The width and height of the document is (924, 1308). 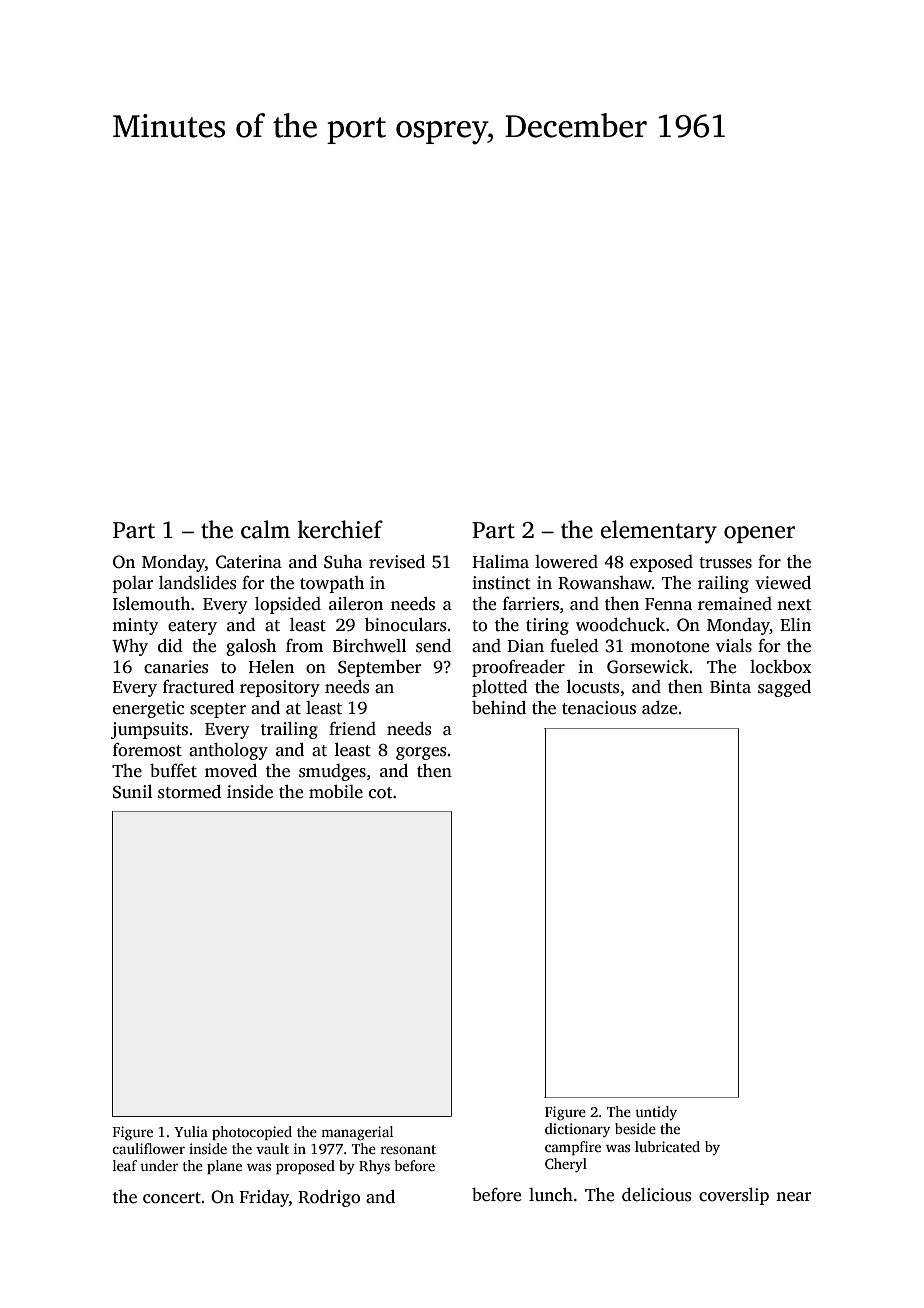 What do you see at coordinates (659, 708) in the document?
I see `adze` at bounding box center [659, 708].
